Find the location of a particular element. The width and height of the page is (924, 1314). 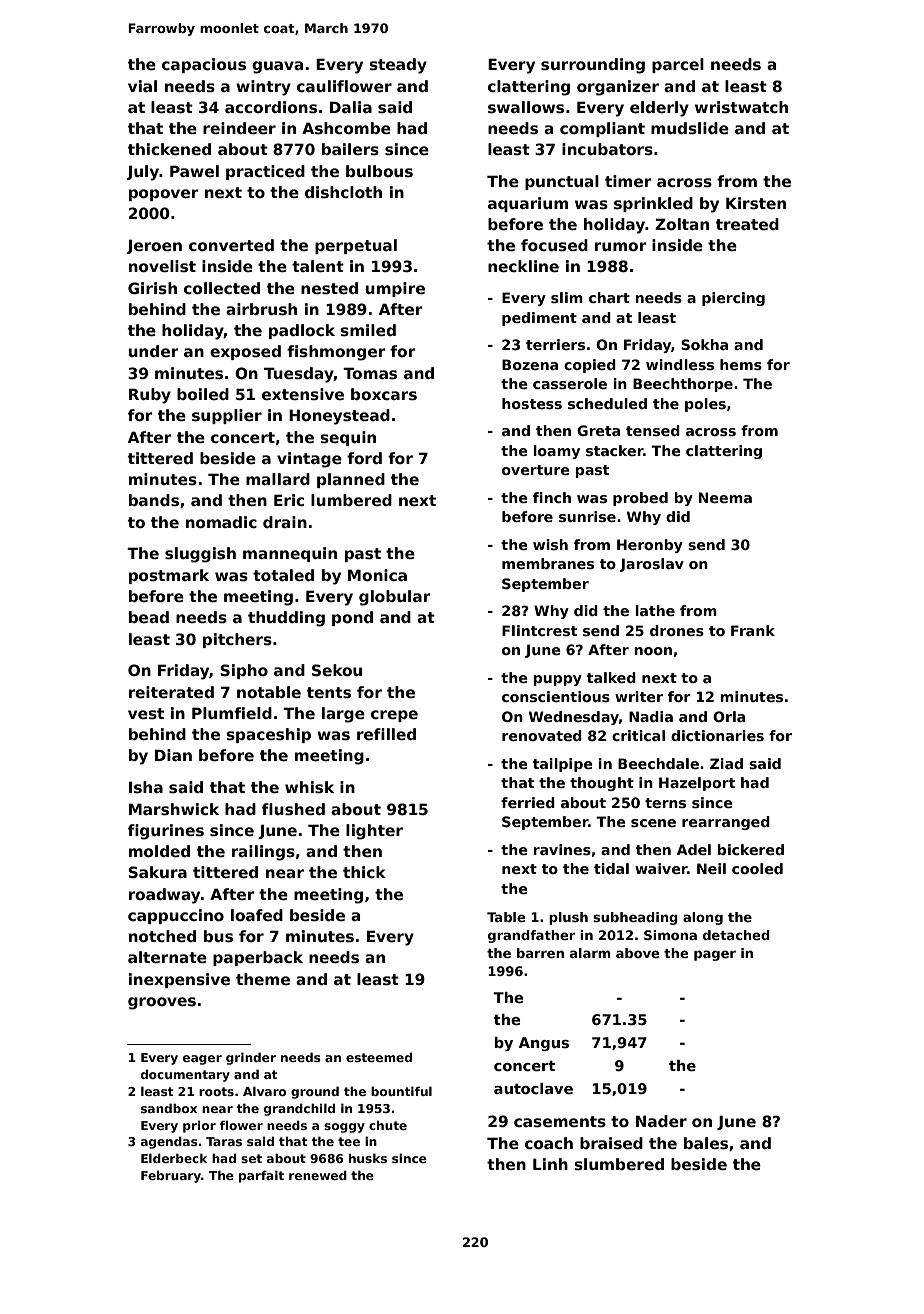

Alvaro is located at coordinates (264, 1091).
